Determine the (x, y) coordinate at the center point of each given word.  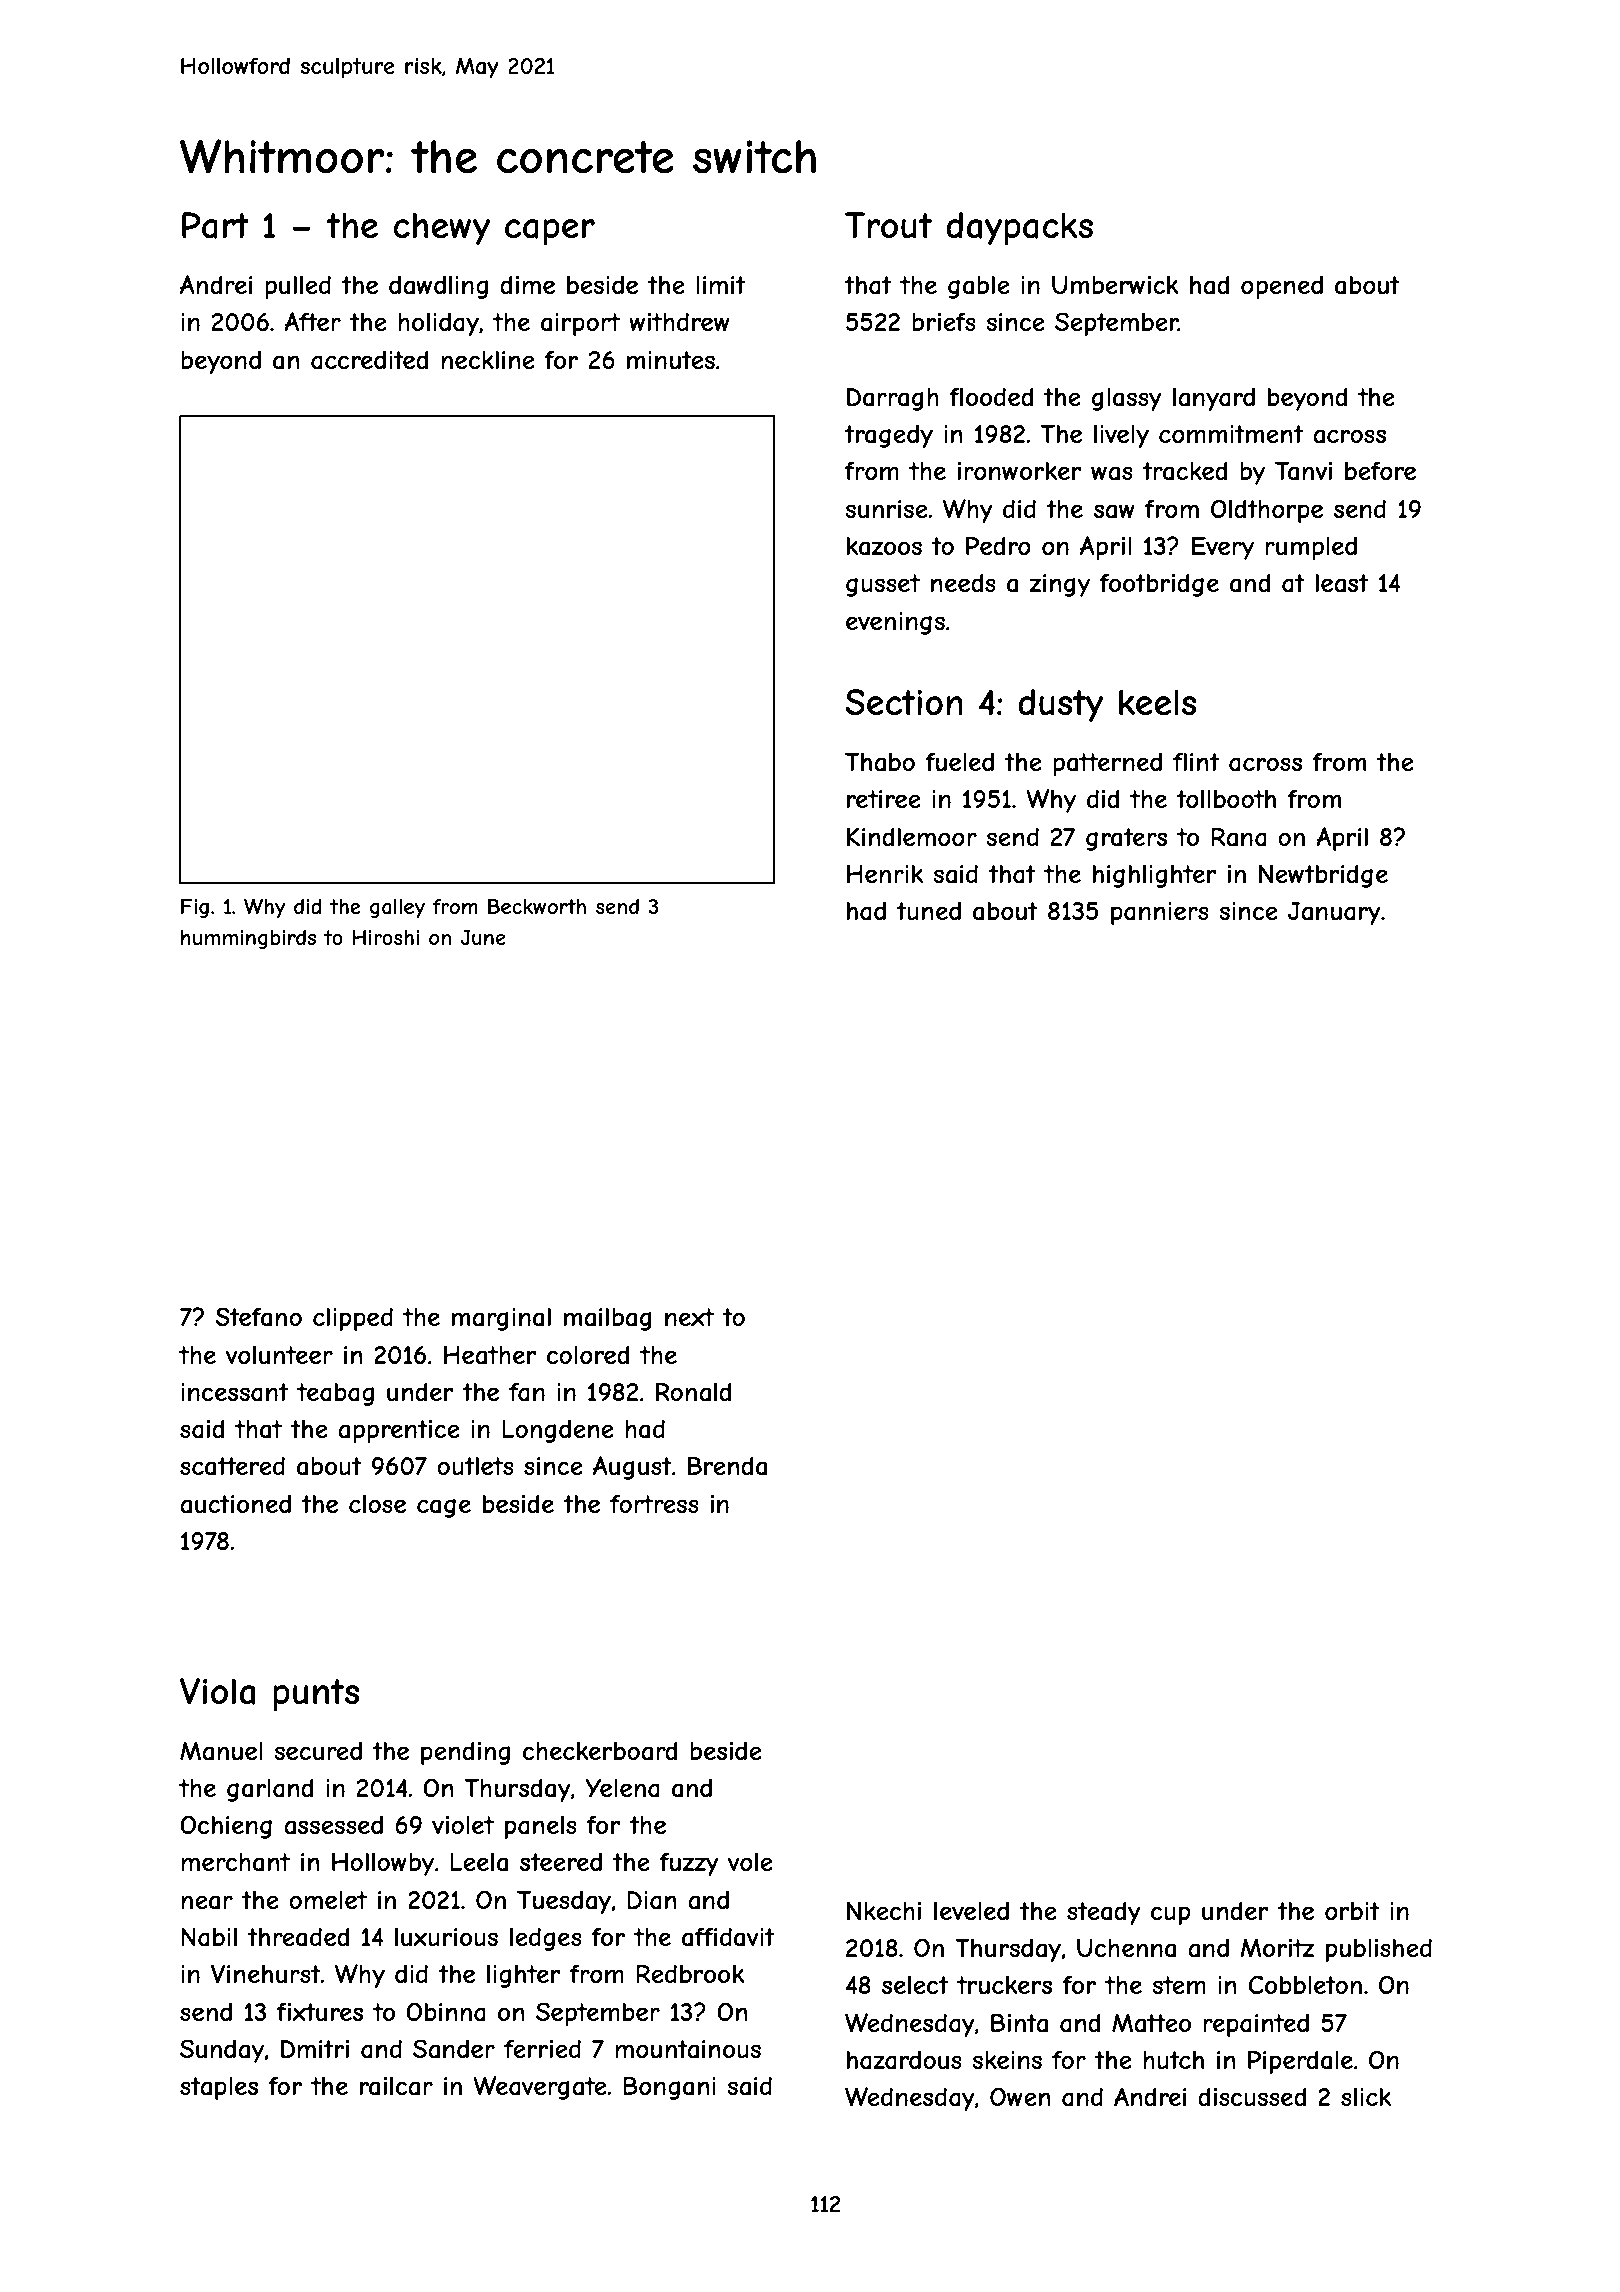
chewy (441, 228)
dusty (1060, 705)
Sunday (222, 2051)
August (632, 1468)
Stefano (259, 1317)
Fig (195, 908)
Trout (888, 225)
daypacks (1019, 228)
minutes (671, 360)
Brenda (727, 1466)
